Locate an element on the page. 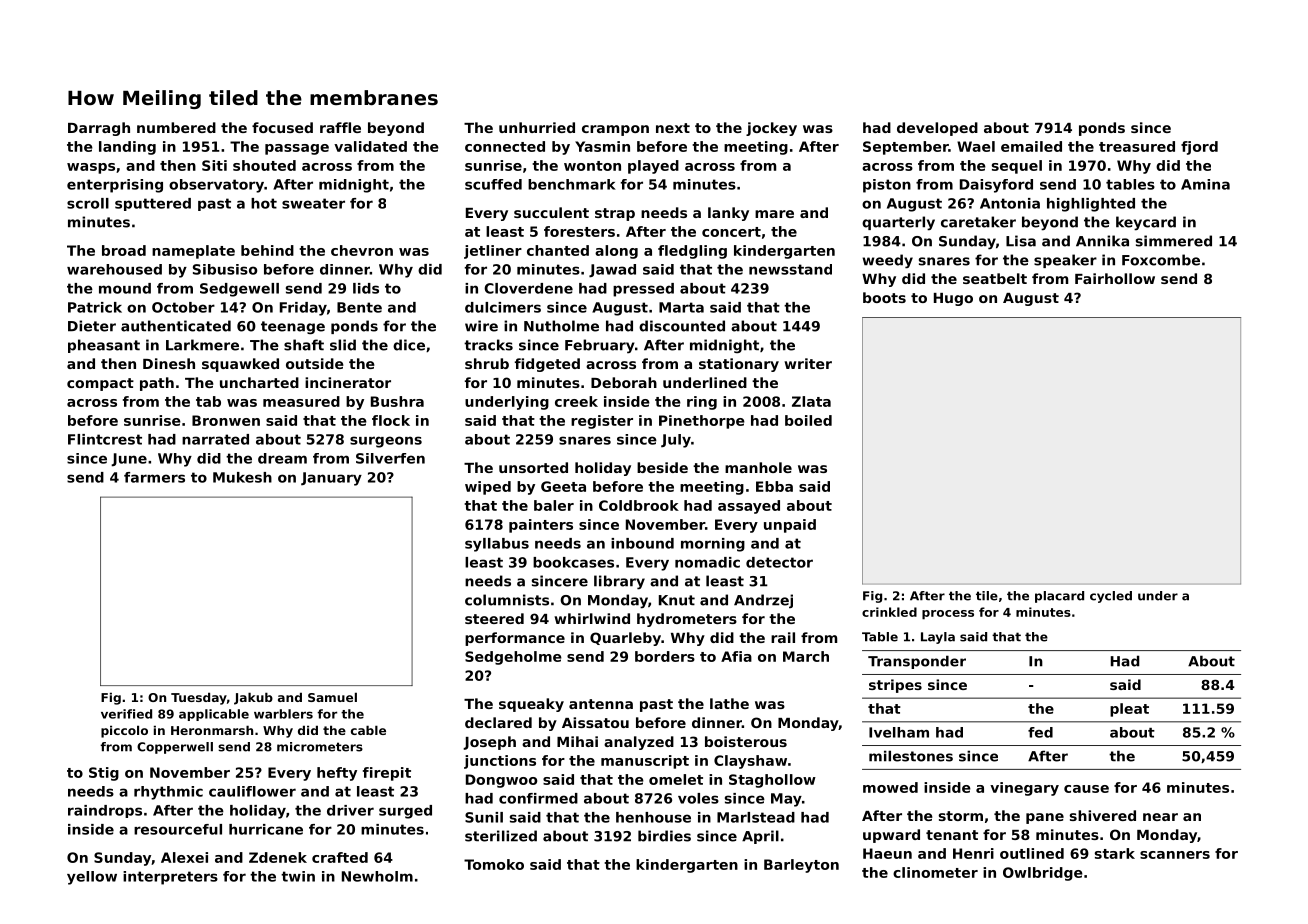  beside is located at coordinates (662, 467).
